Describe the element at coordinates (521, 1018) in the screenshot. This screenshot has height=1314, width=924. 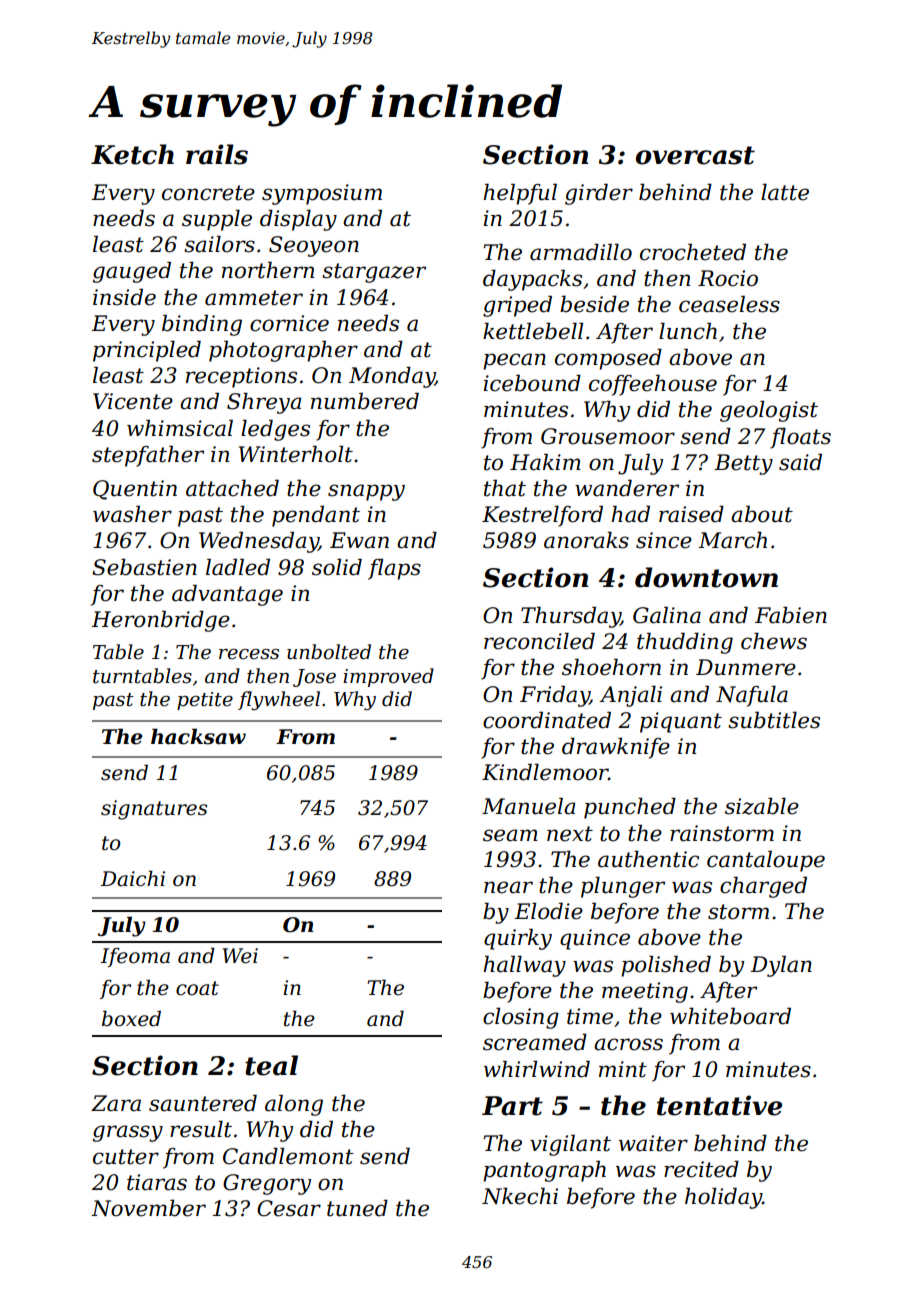
I see `closing` at that location.
